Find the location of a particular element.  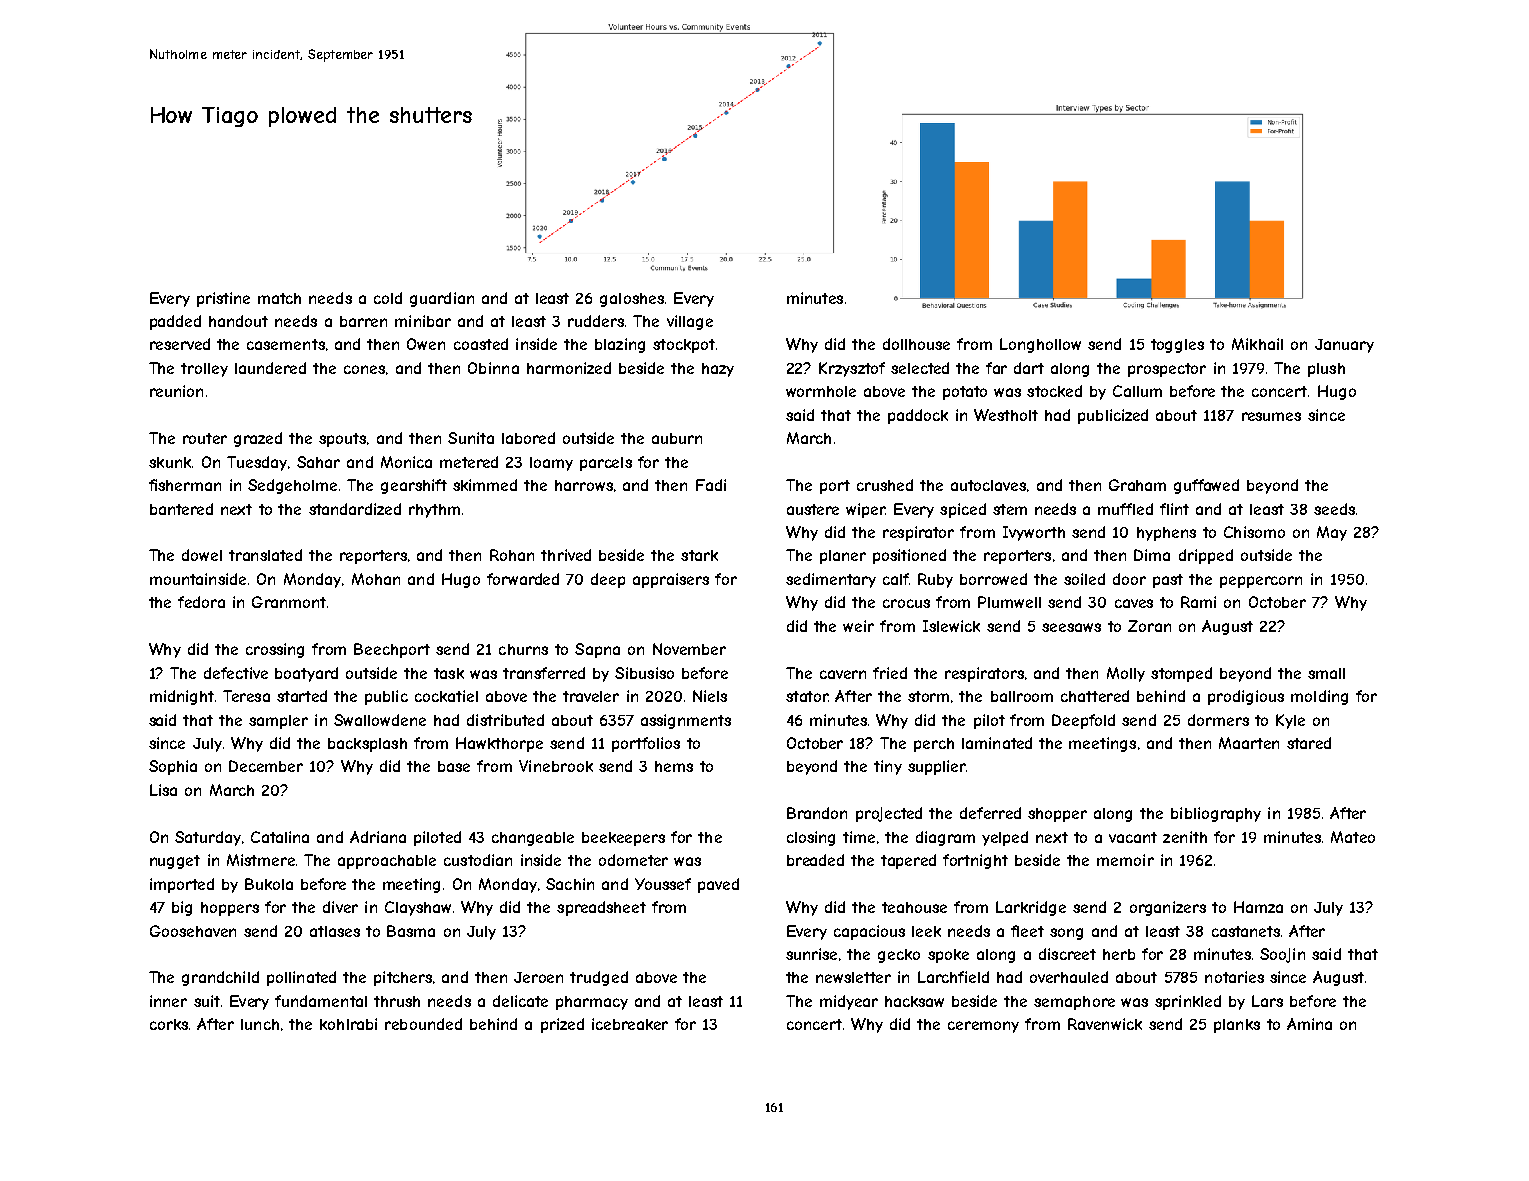

hems is located at coordinates (674, 766).
